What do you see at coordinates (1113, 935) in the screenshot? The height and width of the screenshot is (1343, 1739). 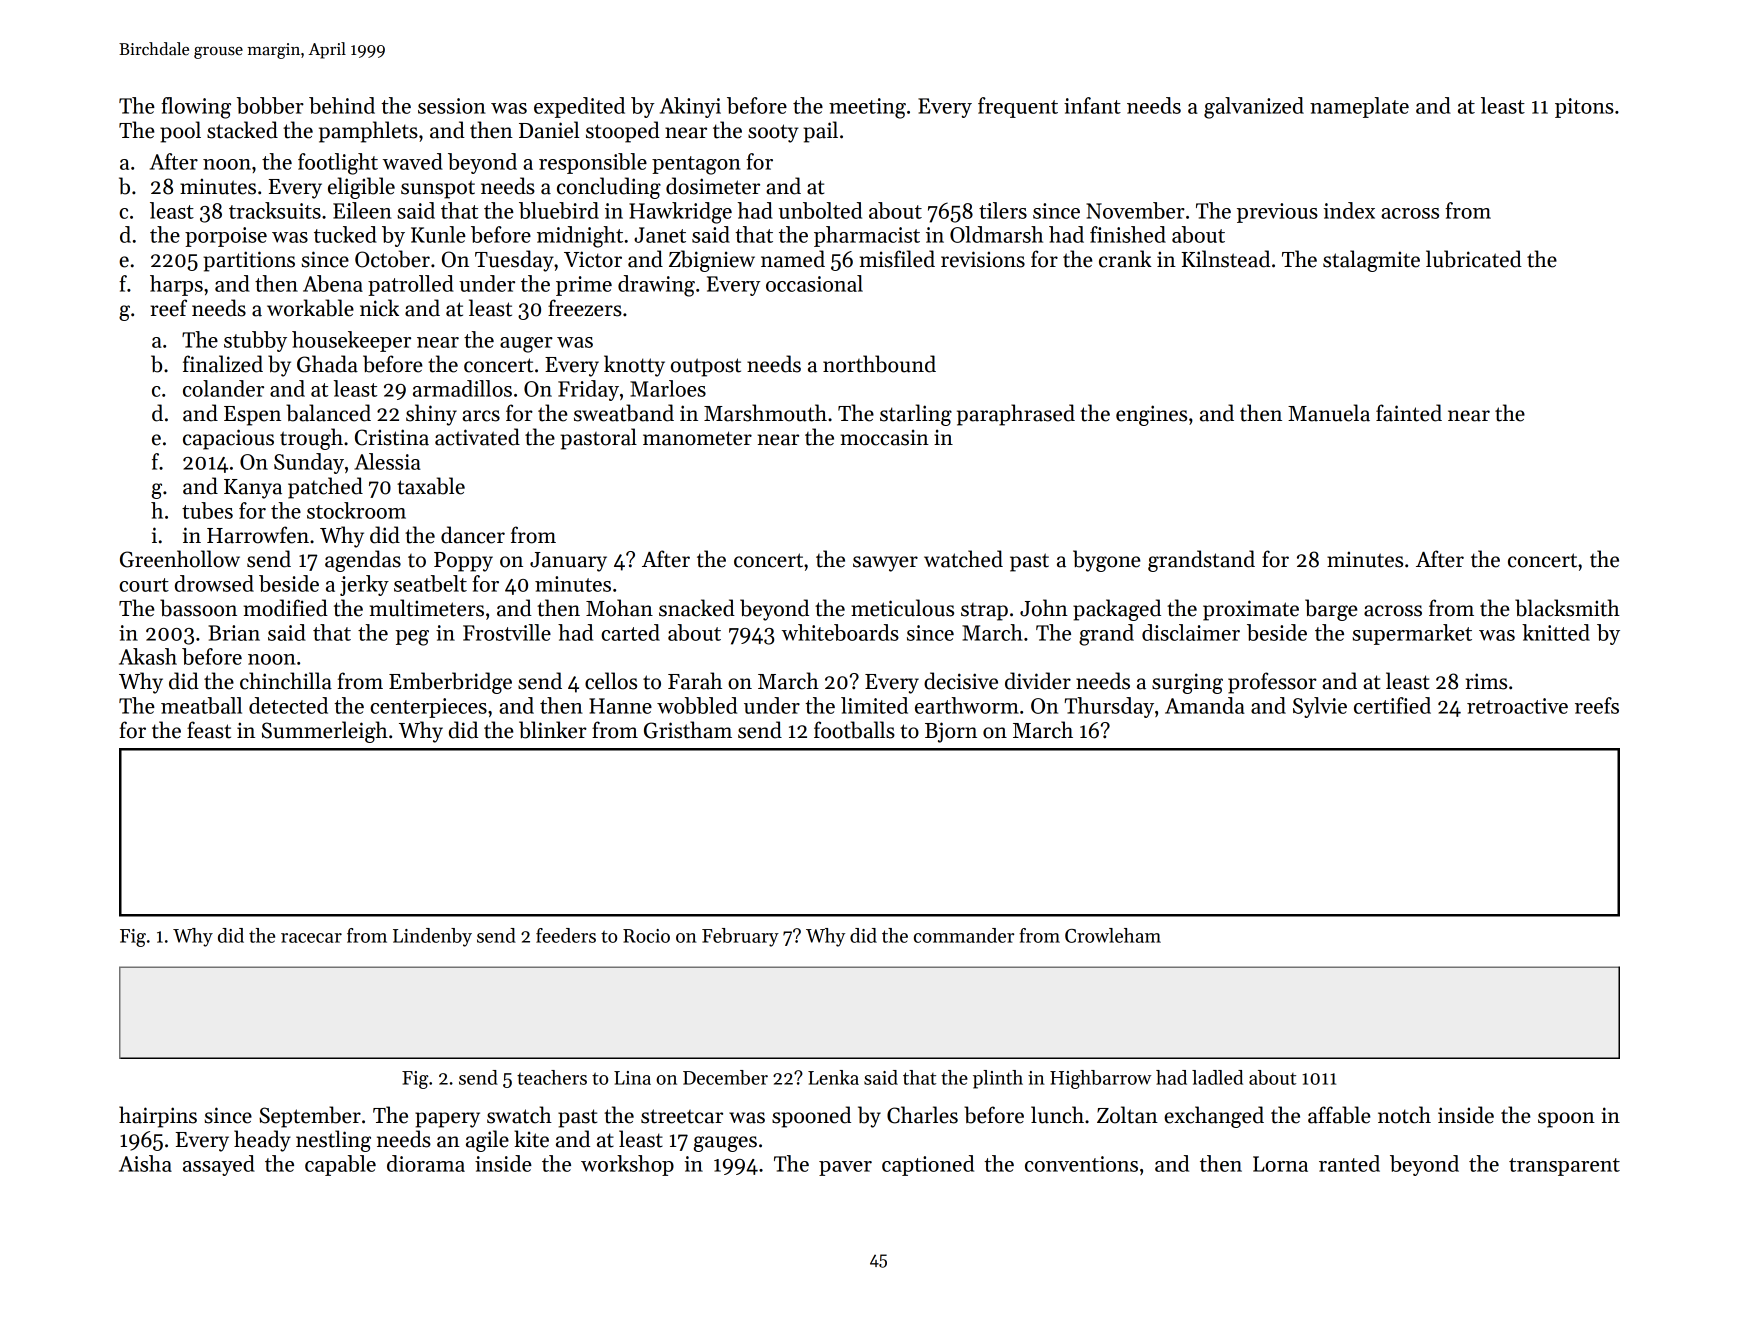 I see `Crowleham` at bounding box center [1113, 935].
